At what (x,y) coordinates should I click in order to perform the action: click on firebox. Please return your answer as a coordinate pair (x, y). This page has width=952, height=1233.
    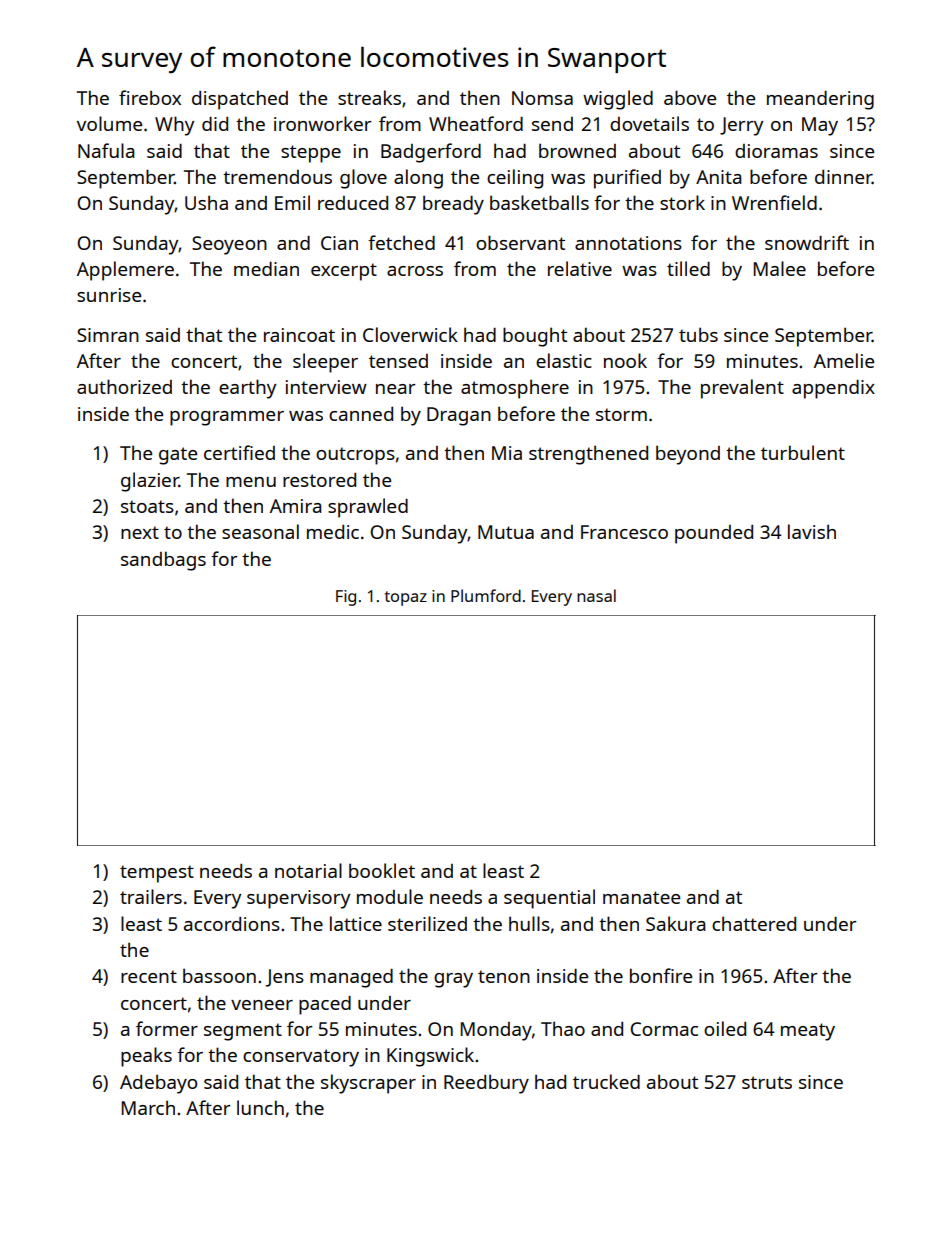
    Looking at the image, I should click on (150, 97).
